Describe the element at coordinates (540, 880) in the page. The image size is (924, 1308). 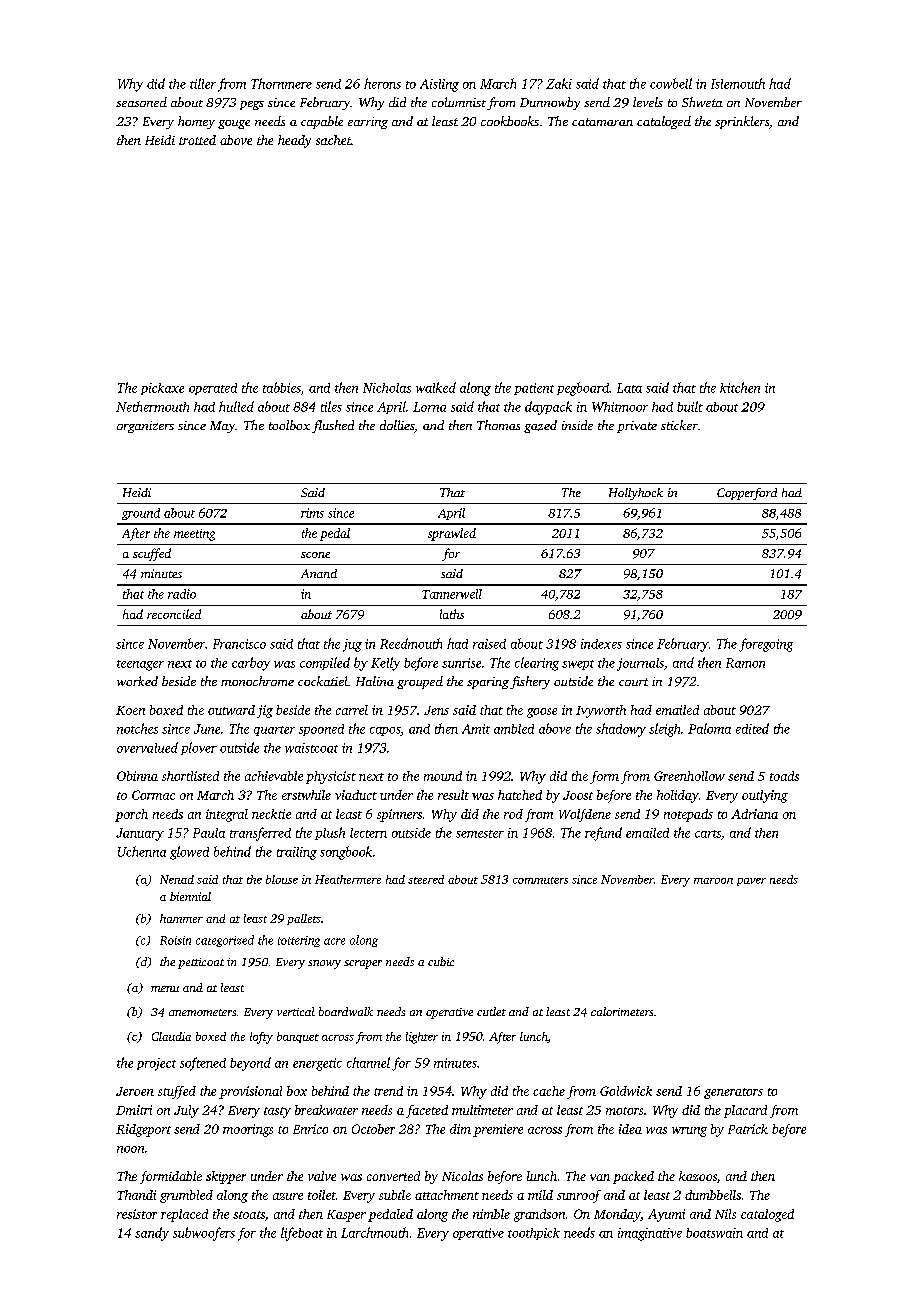
I see `commuters` at that location.
